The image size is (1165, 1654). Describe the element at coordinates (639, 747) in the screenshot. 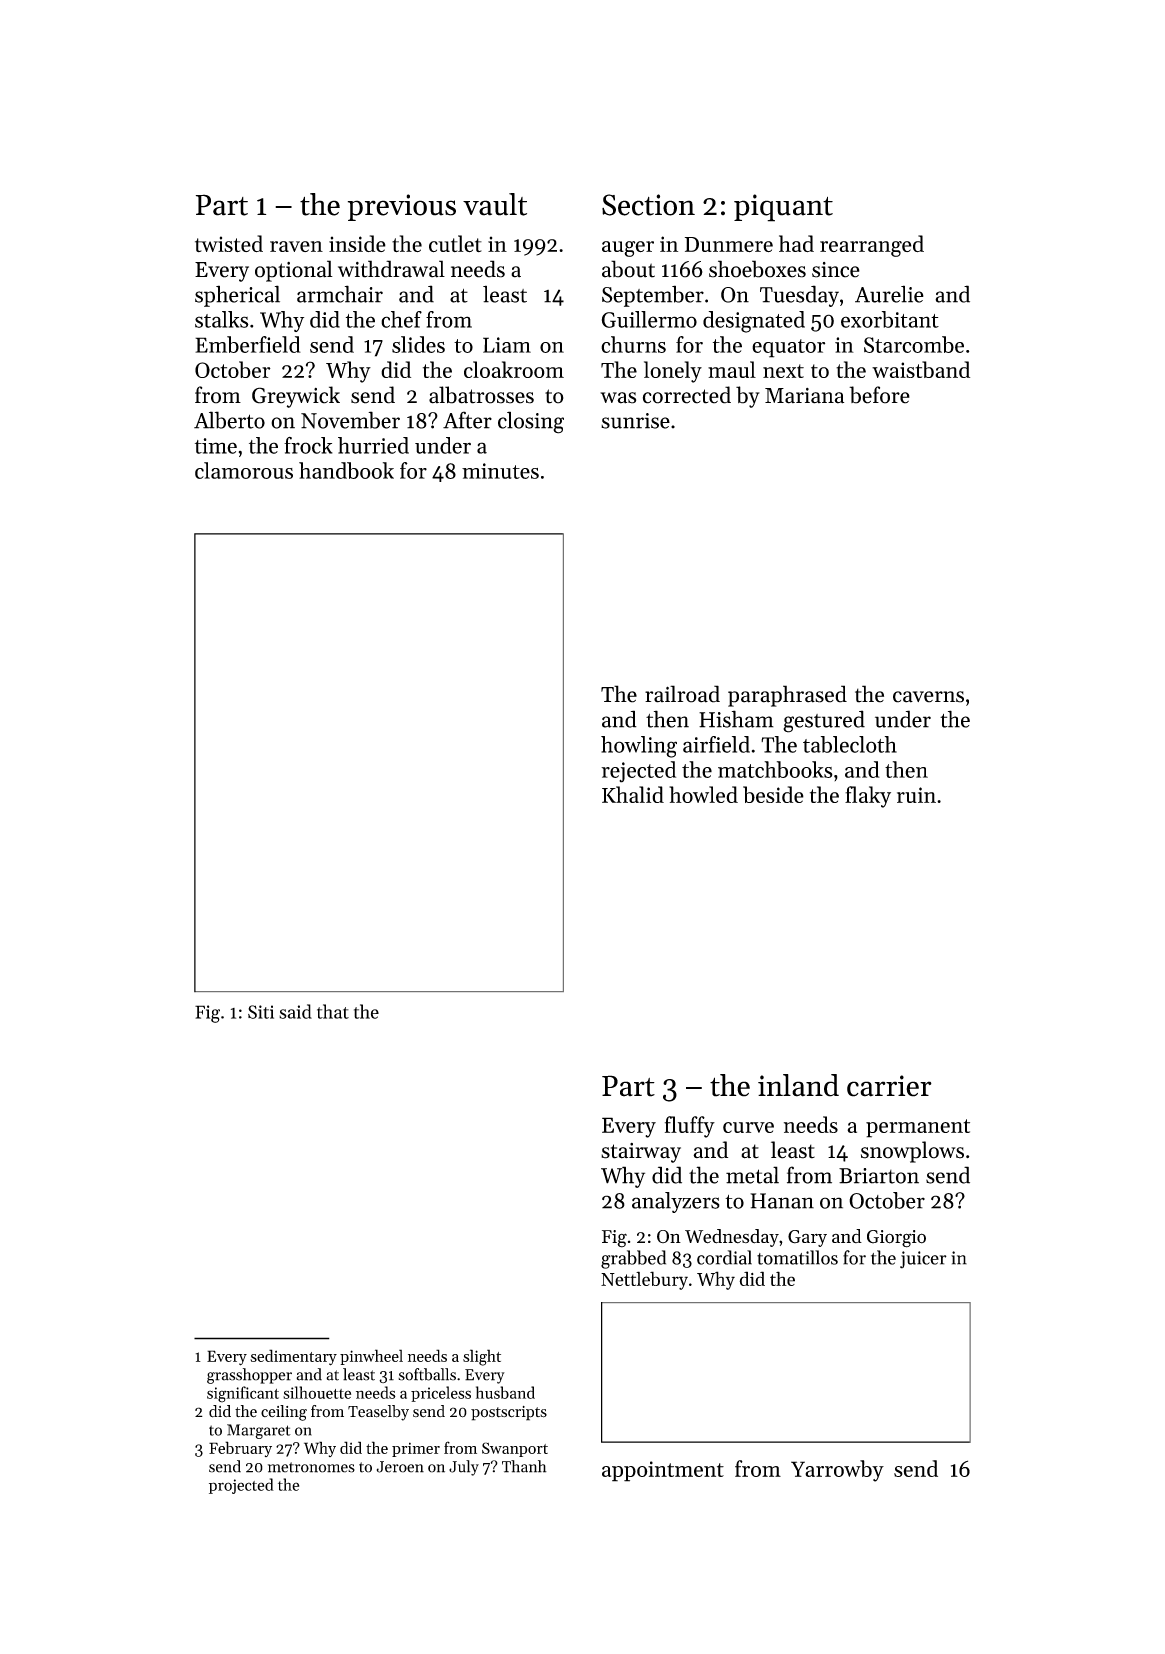

I see `howling` at that location.
